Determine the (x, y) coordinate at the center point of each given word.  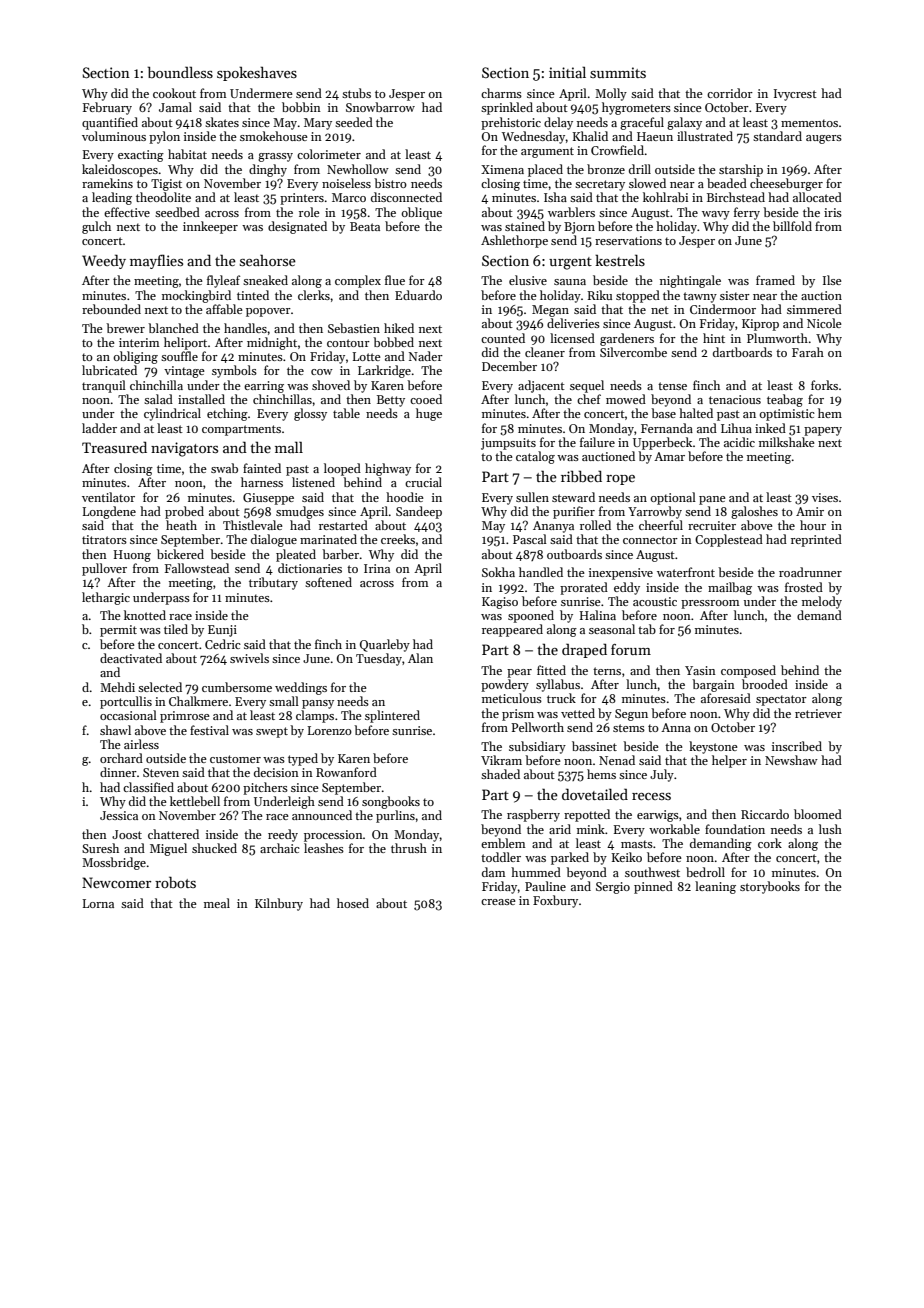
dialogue (274, 540)
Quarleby (385, 645)
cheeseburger (786, 184)
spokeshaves (257, 73)
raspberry (533, 815)
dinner (118, 772)
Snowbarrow (380, 107)
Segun (631, 715)
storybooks (770, 887)
